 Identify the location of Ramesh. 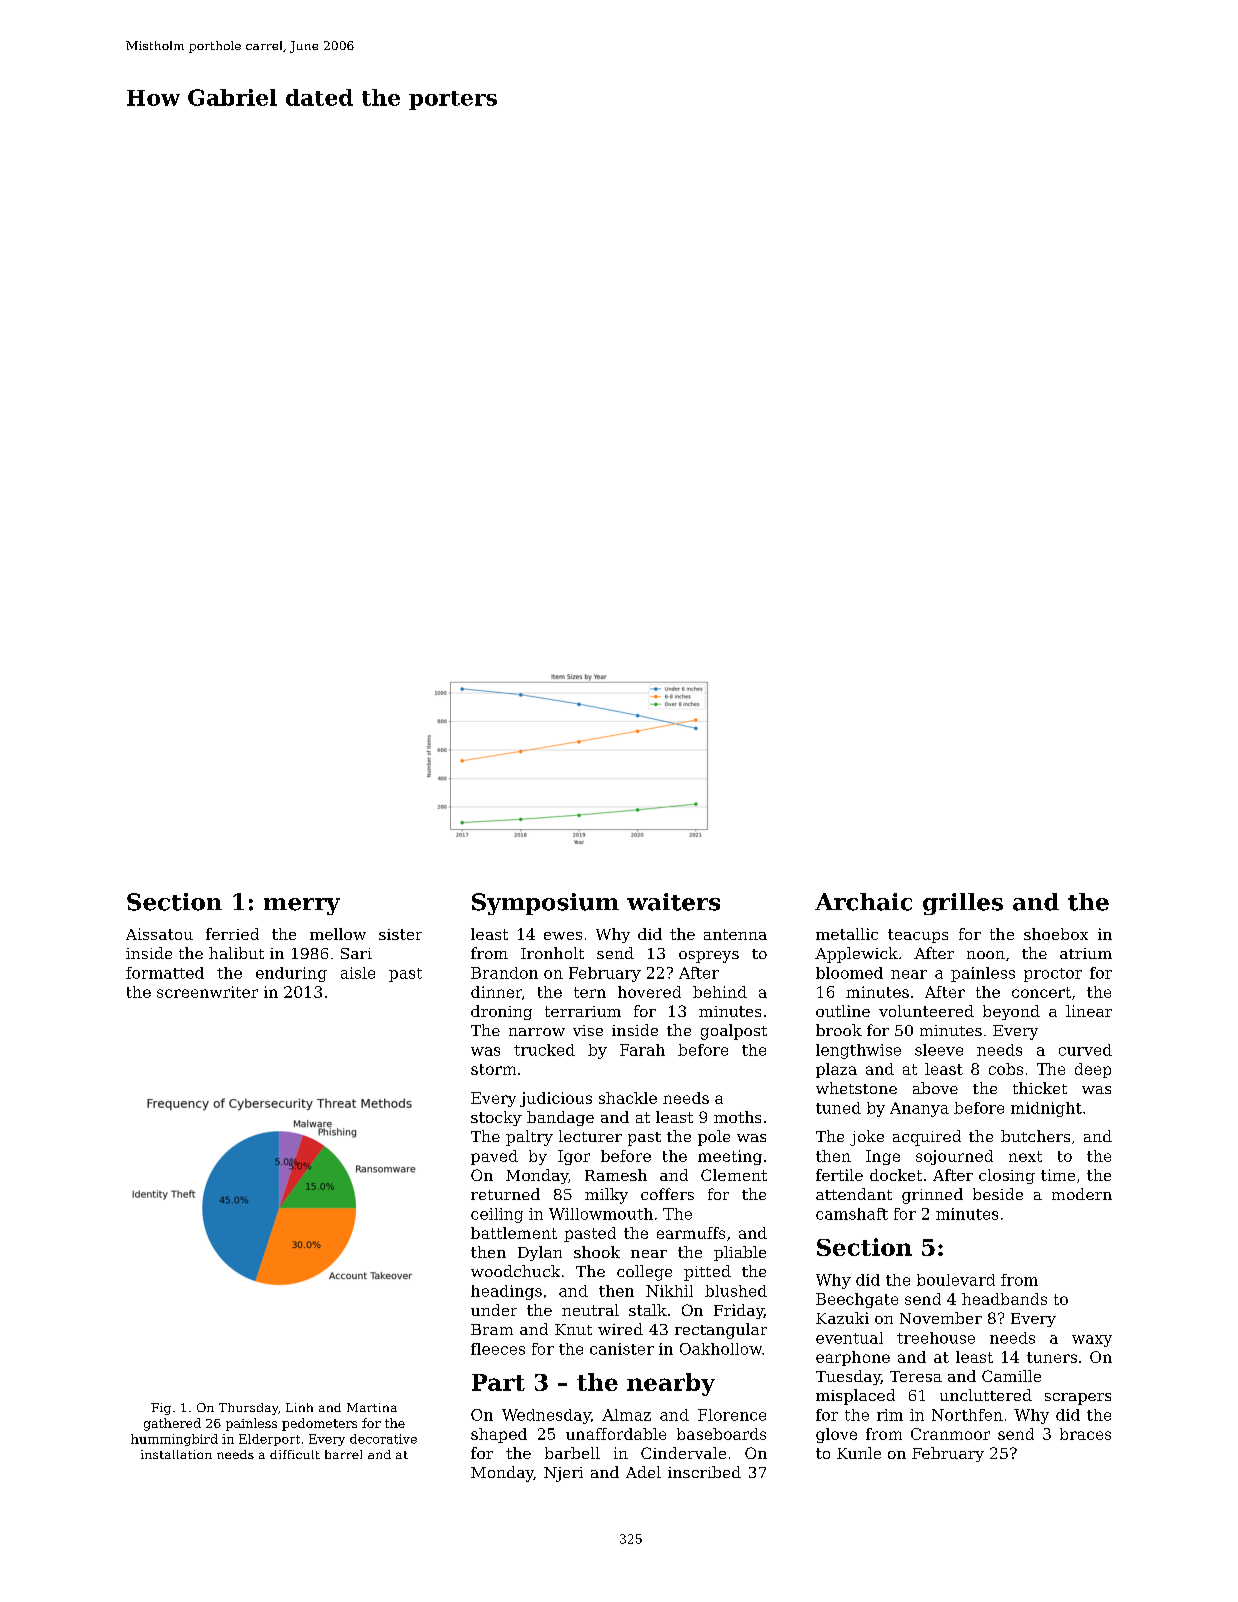
(616, 1175).
